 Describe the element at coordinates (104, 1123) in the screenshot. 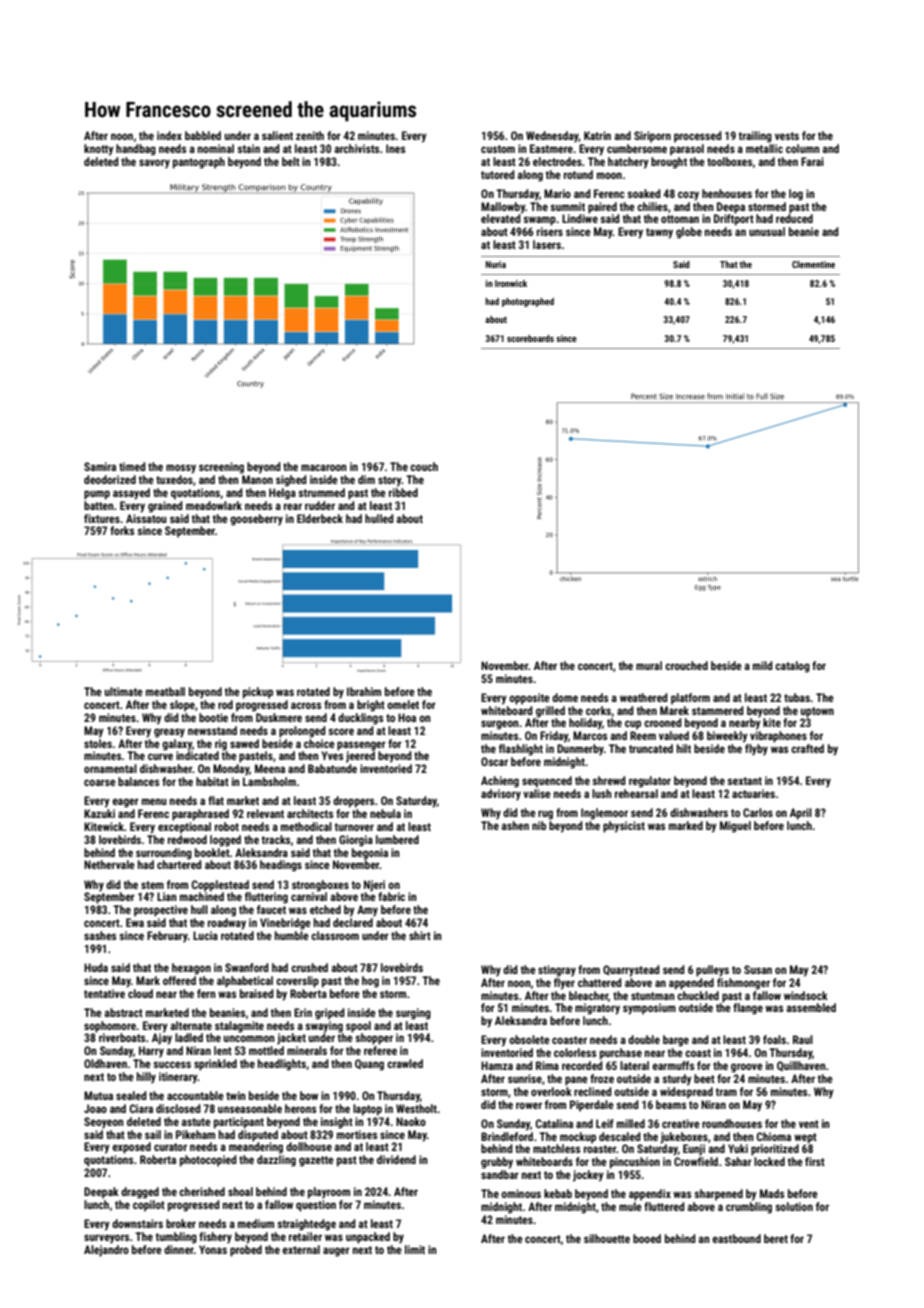

I see `Seoyeon` at that location.
